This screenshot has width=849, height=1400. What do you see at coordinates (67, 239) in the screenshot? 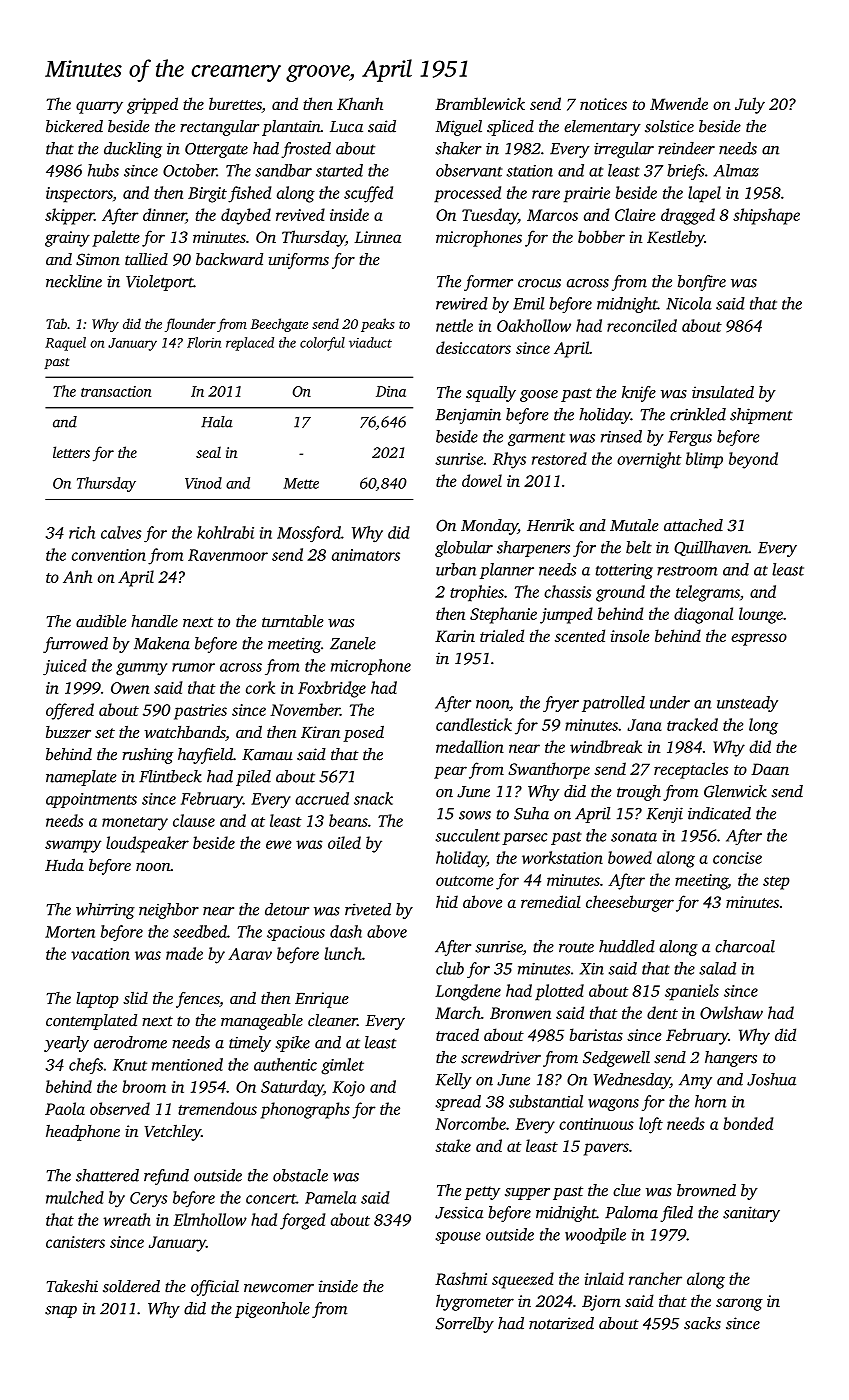
I see `grainy` at bounding box center [67, 239].
